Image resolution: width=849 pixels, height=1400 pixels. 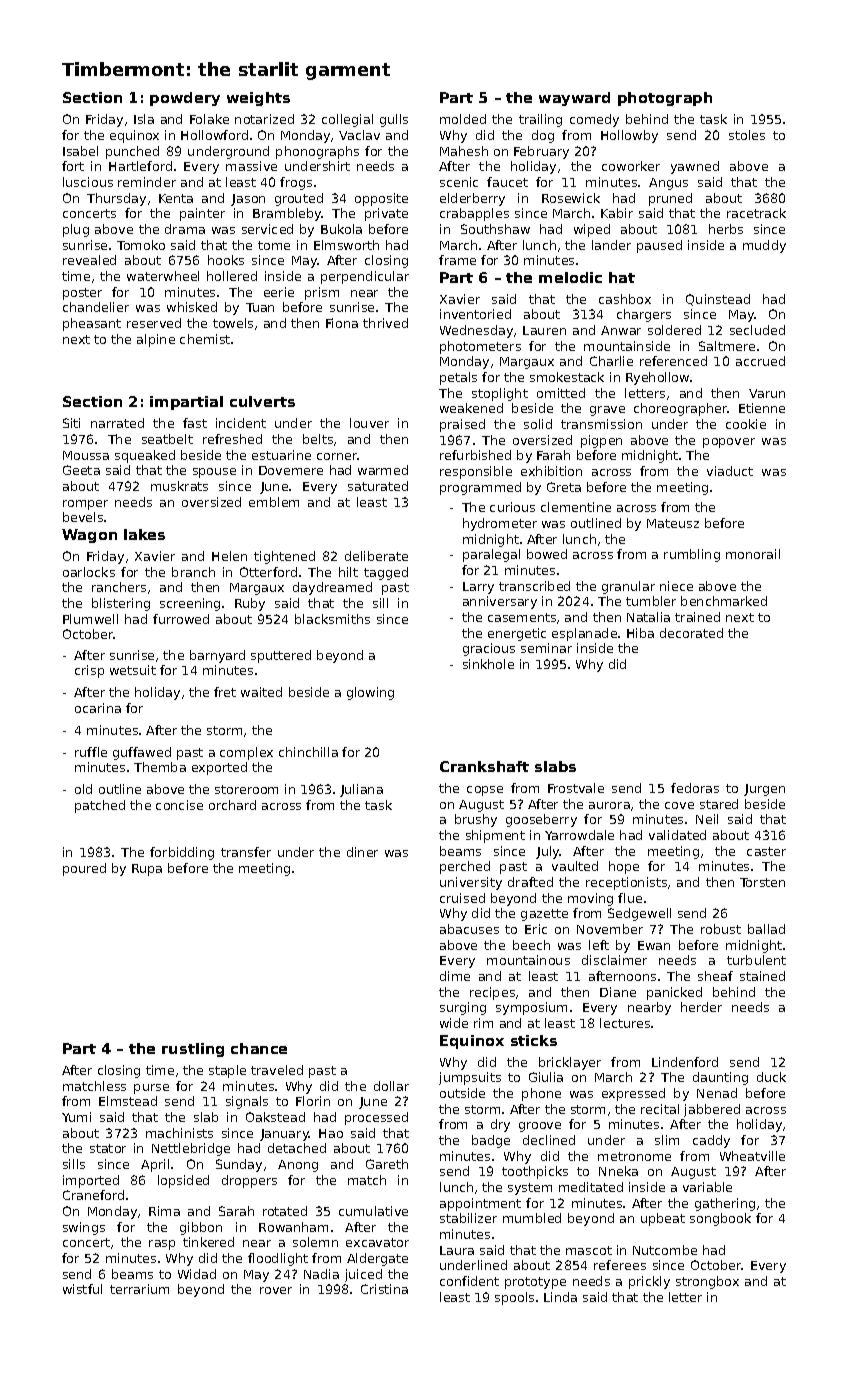 I want to click on strongbox, so click(x=707, y=1282).
